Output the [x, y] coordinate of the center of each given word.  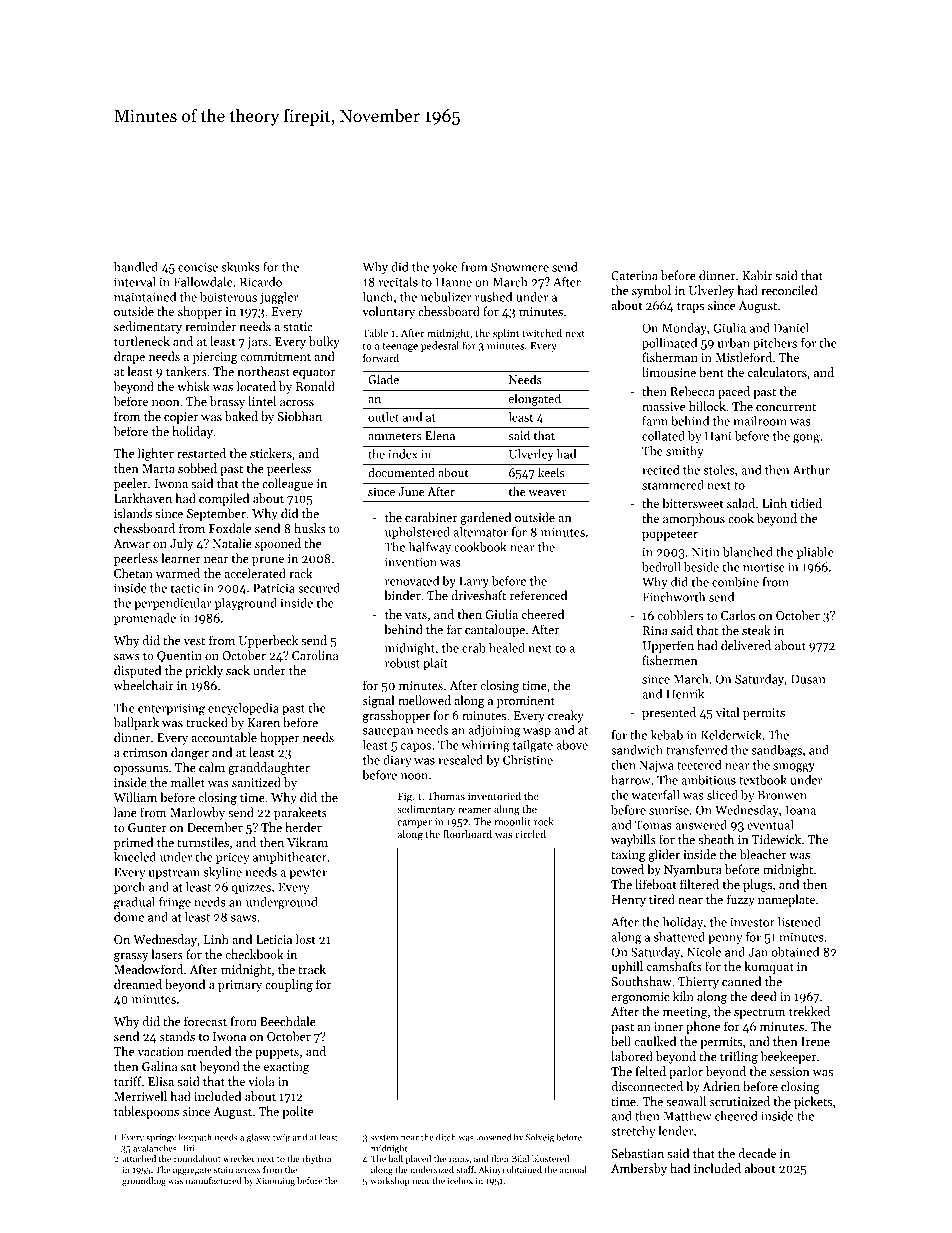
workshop [390, 1181]
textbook [763, 780]
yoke [445, 268]
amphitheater [290, 858]
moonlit [513, 821]
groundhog [144, 1181]
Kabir [757, 275]
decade [757, 1153]
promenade [145, 619]
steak [756, 630]
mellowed [424, 700]
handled [136, 267]
